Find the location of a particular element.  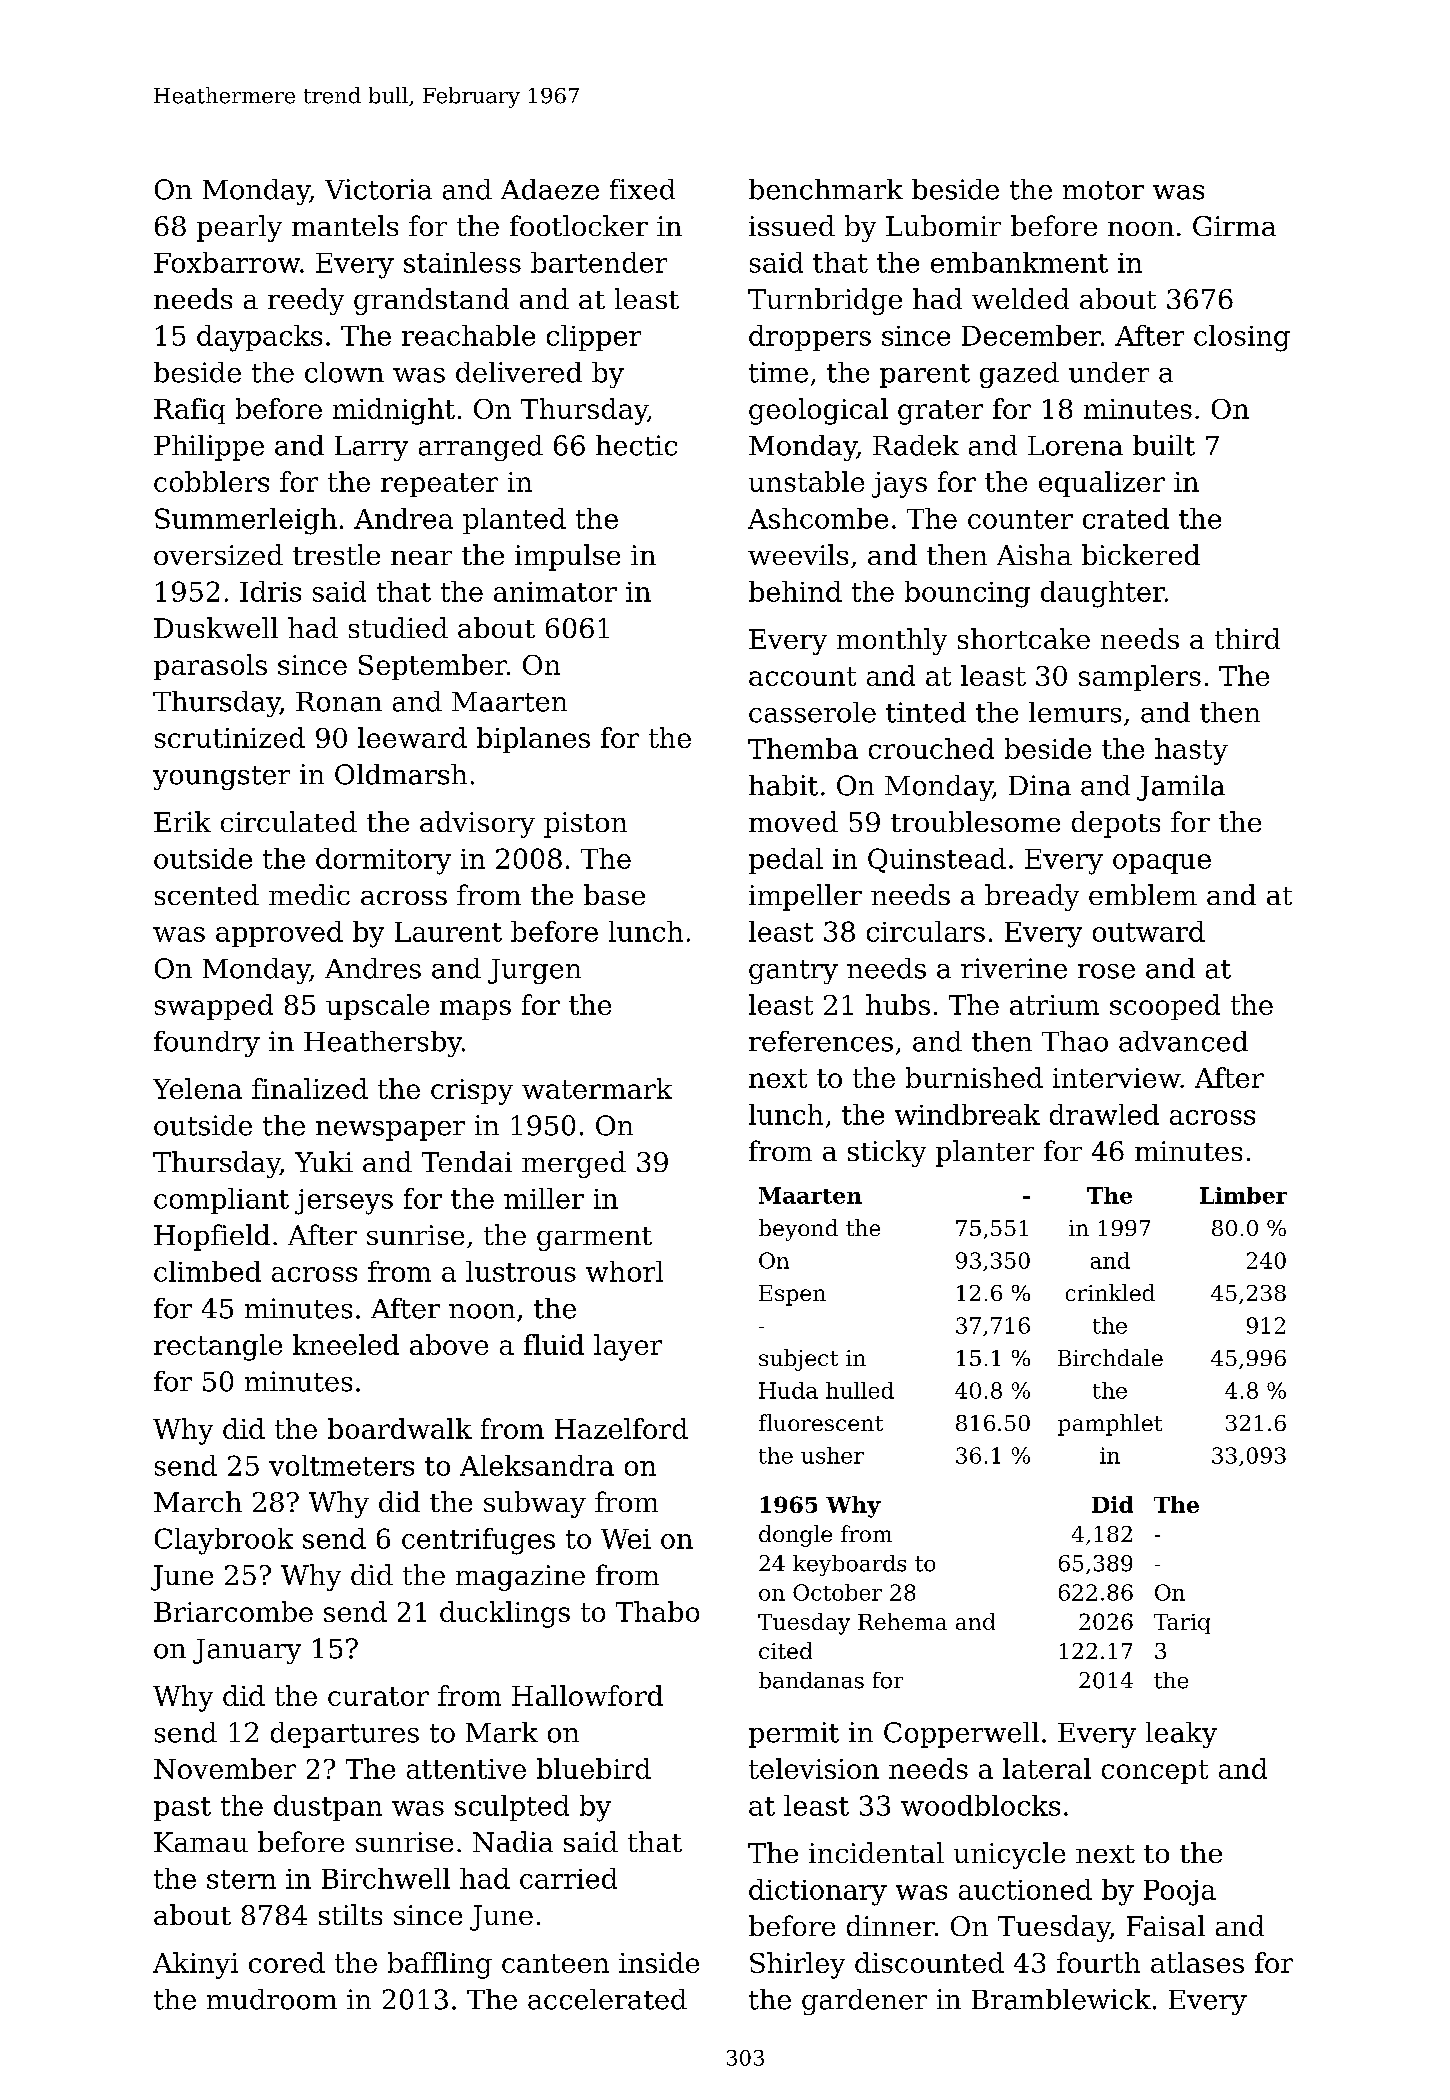

November is located at coordinates (225, 1768).
